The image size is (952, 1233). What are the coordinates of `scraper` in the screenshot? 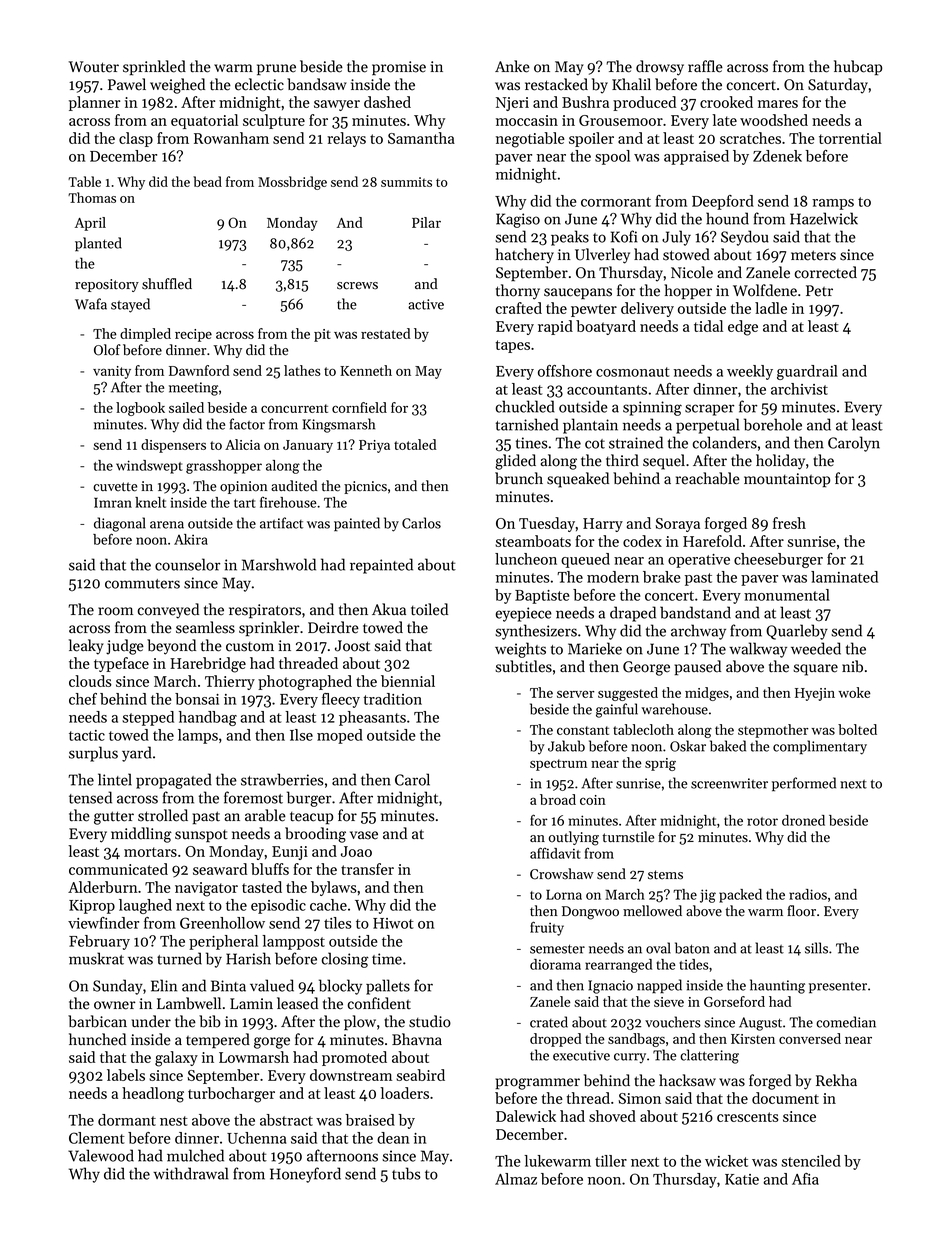 It's located at (709, 410).
